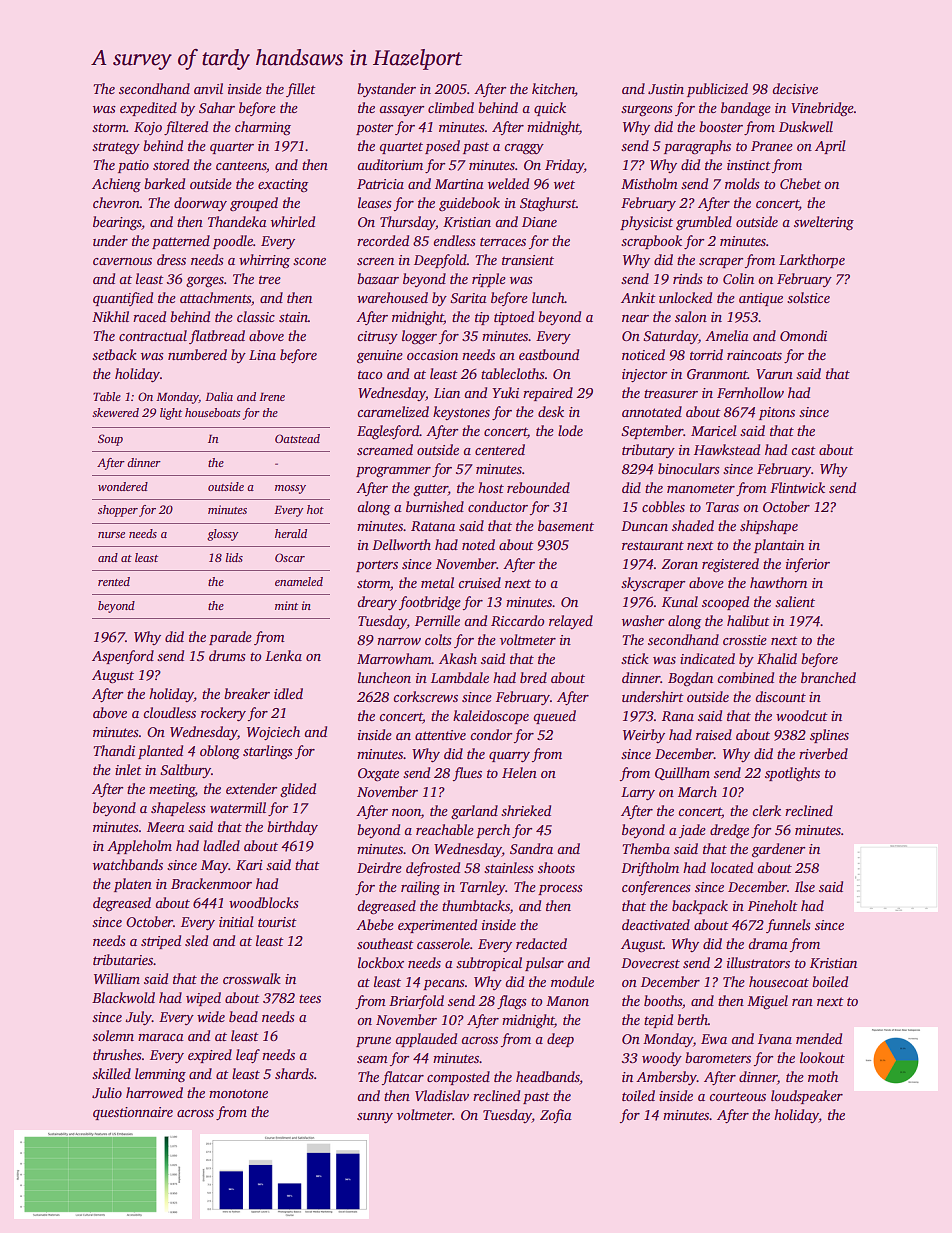 This screenshot has width=952, height=1233. Describe the element at coordinates (688, 278) in the screenshot. I see `rinds` at that location.
